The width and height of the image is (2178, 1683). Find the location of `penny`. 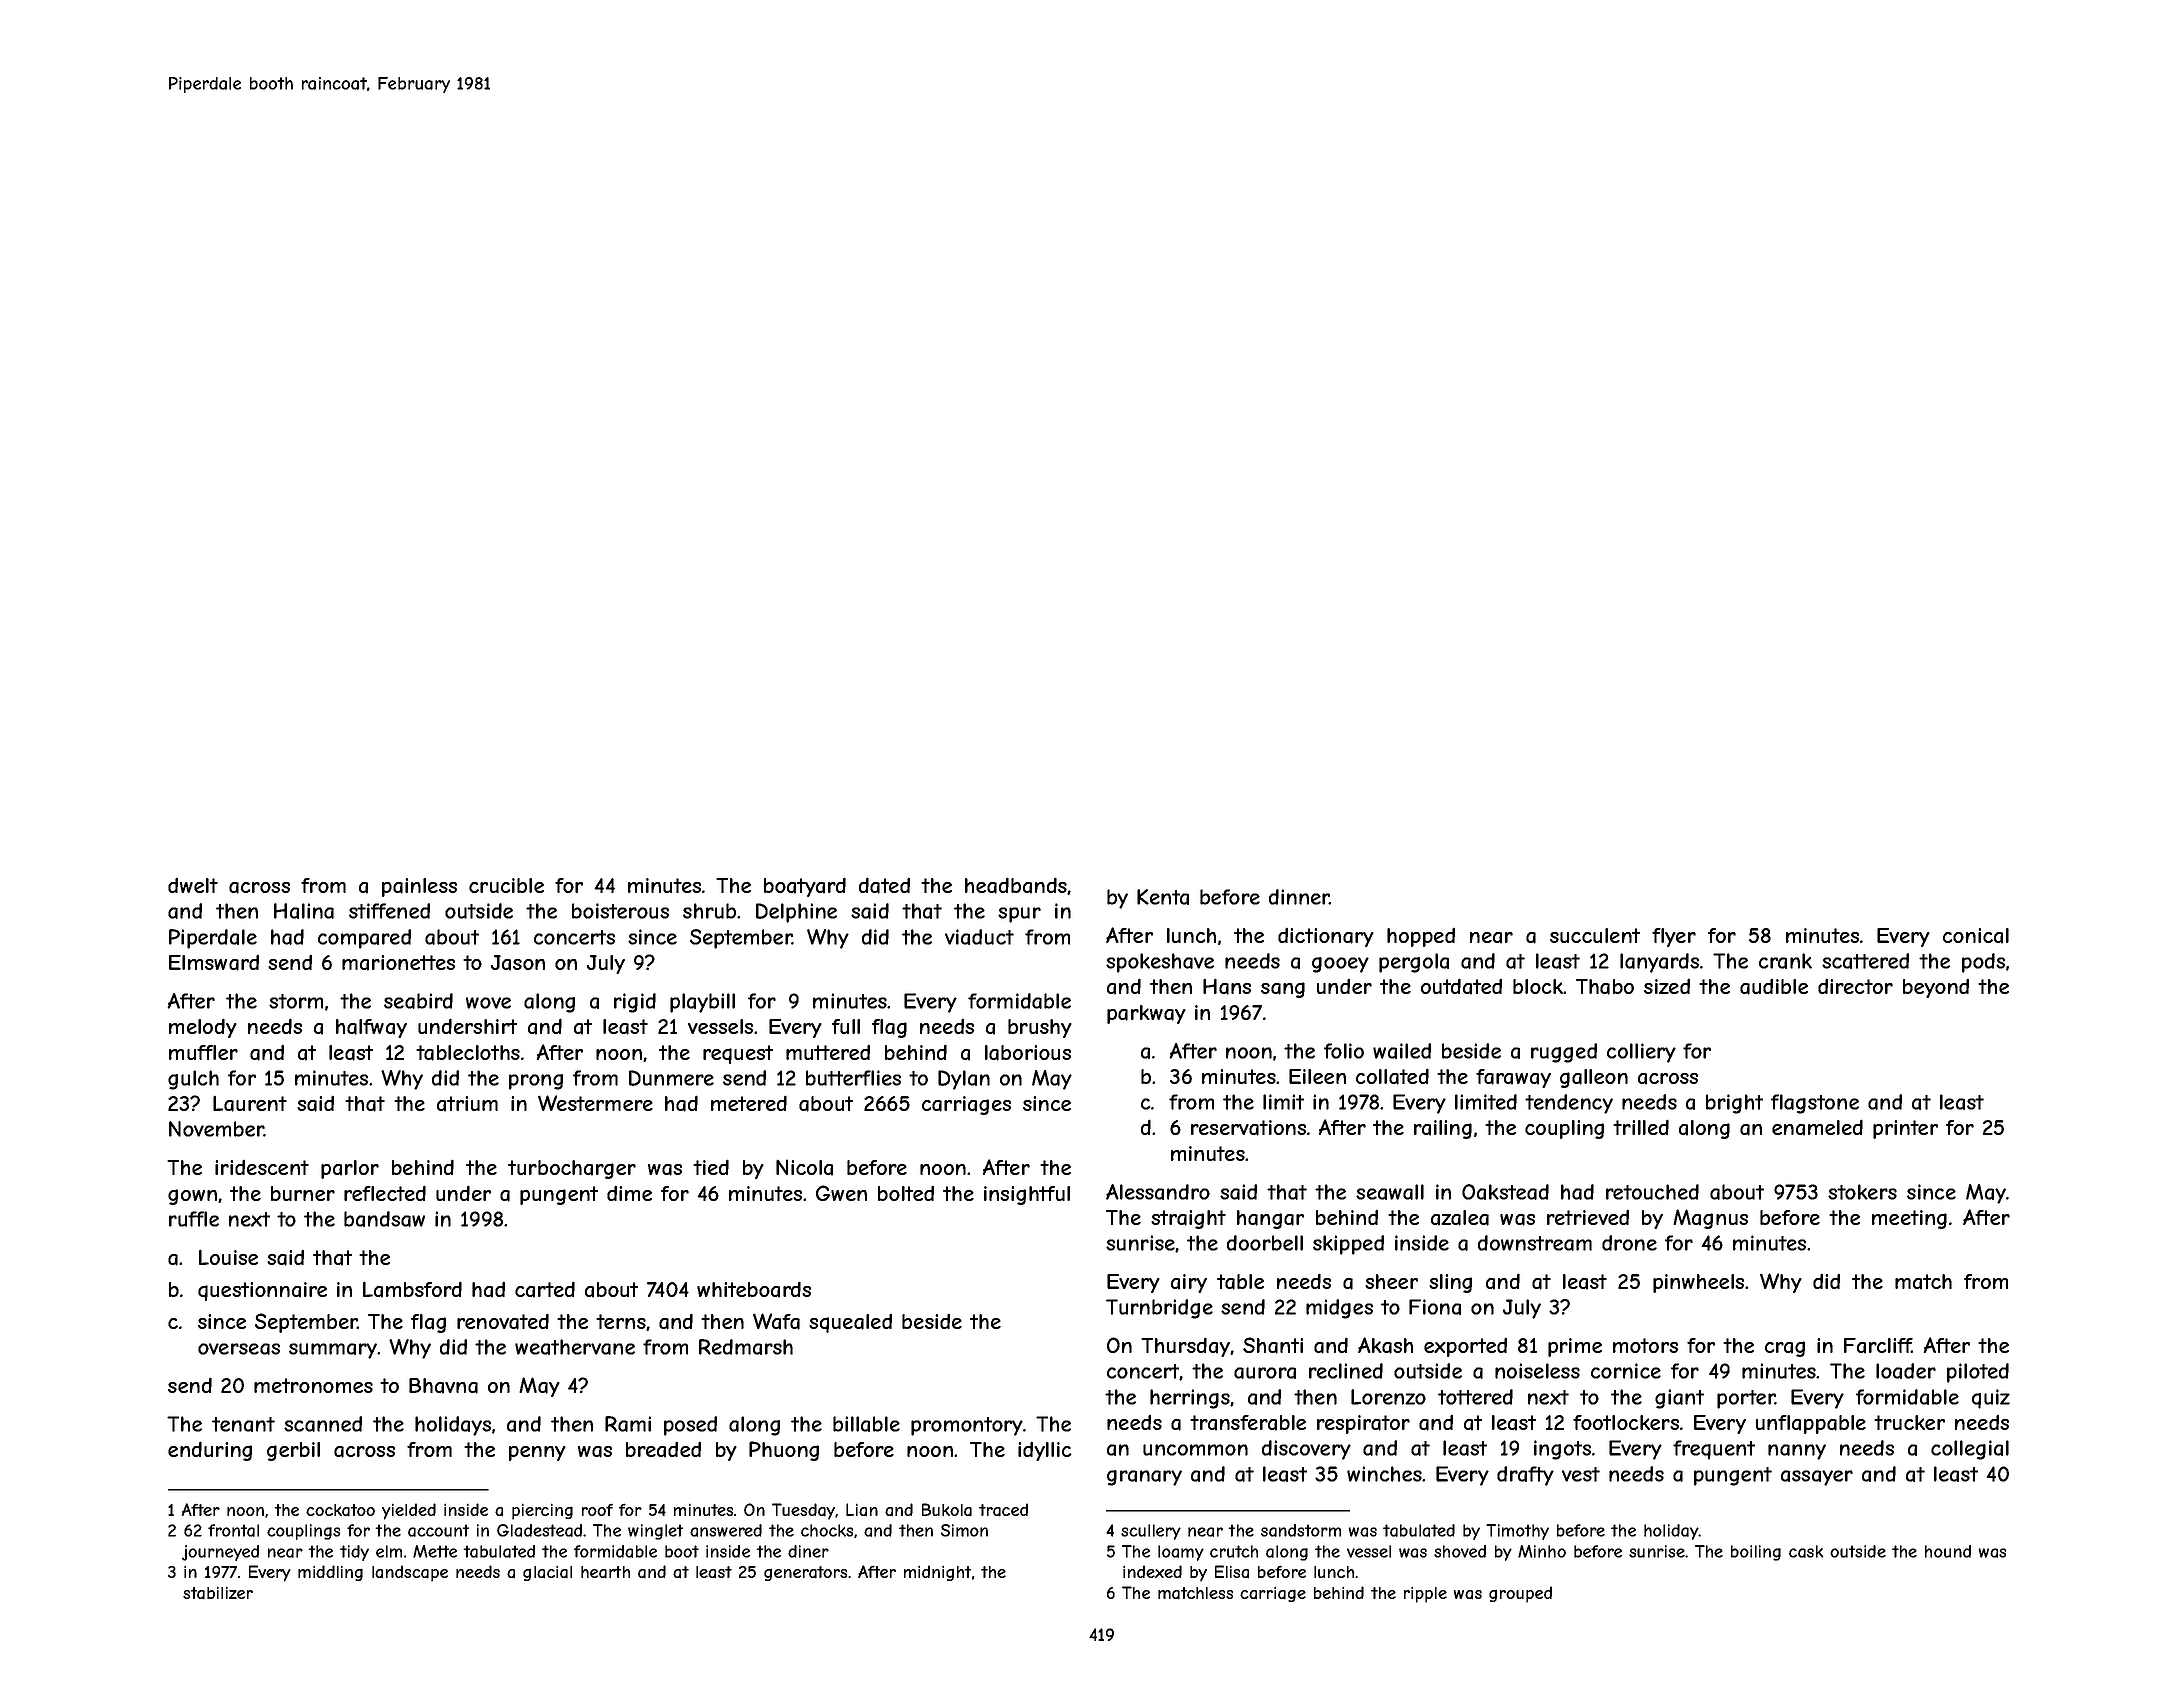

penny is located at coordinates (537, 1453).
